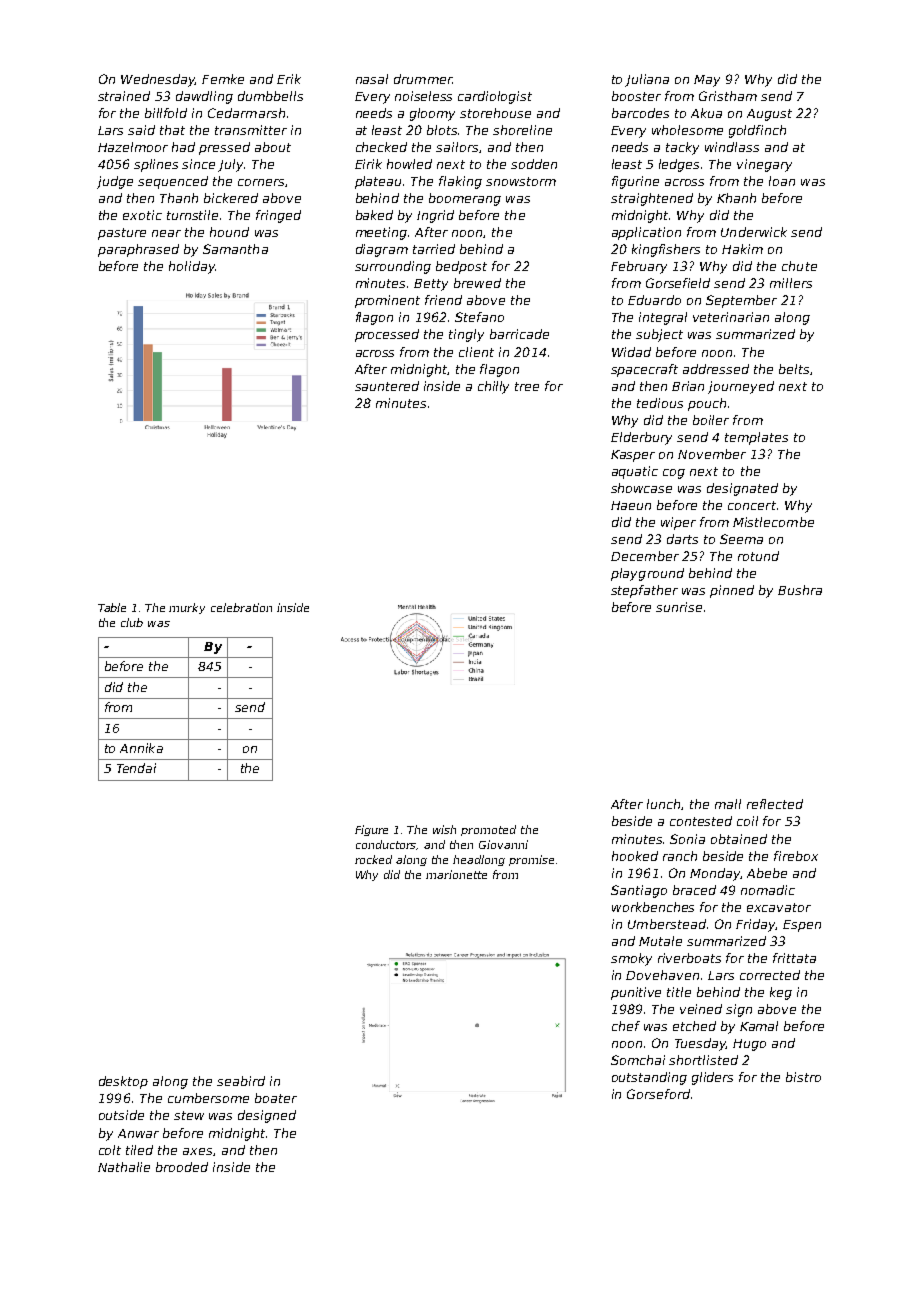 The image size is (924, 1308). Describe the element at coordinates (728, 96) in the screenshot. I see `Gristham` at that location.
